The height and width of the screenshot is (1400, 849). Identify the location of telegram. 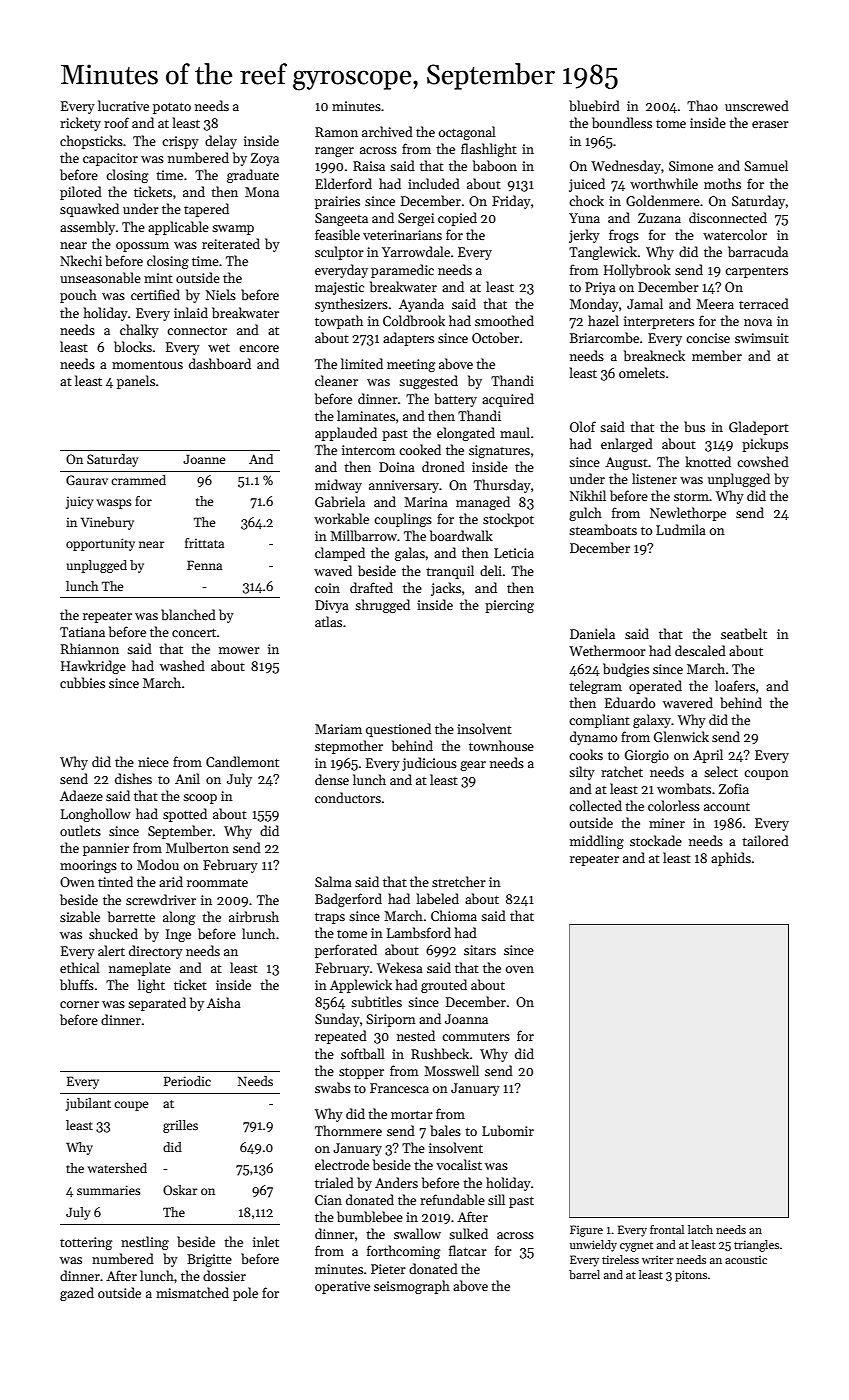
(595, 687).
